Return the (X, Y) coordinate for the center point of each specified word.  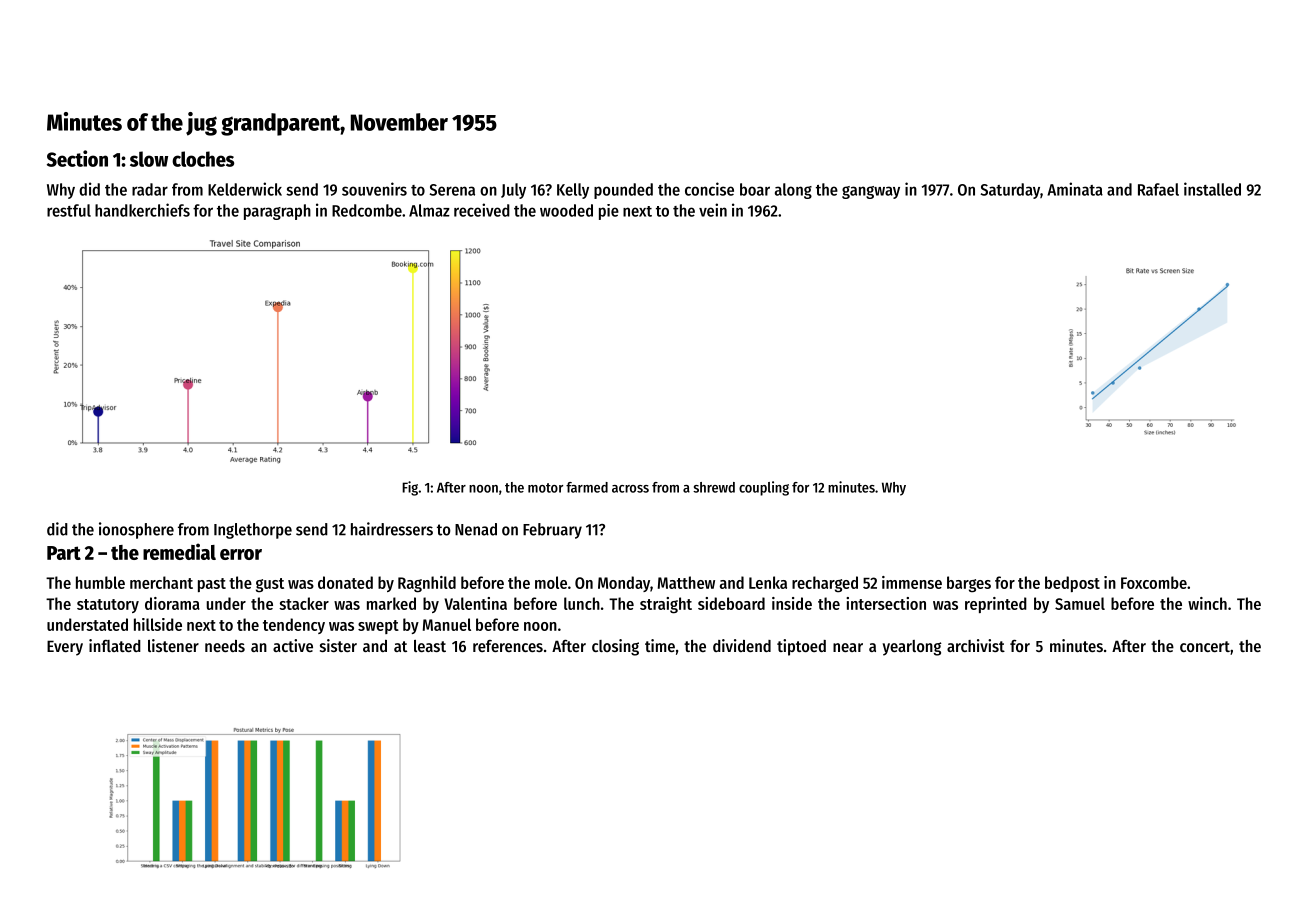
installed (1212, 189)
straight (666, 605)
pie (609, 212)
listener (173, 645)
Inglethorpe (253, 531)
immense (912, 582)
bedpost (1072, 584)
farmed (587, 487)
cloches (203, 159)
